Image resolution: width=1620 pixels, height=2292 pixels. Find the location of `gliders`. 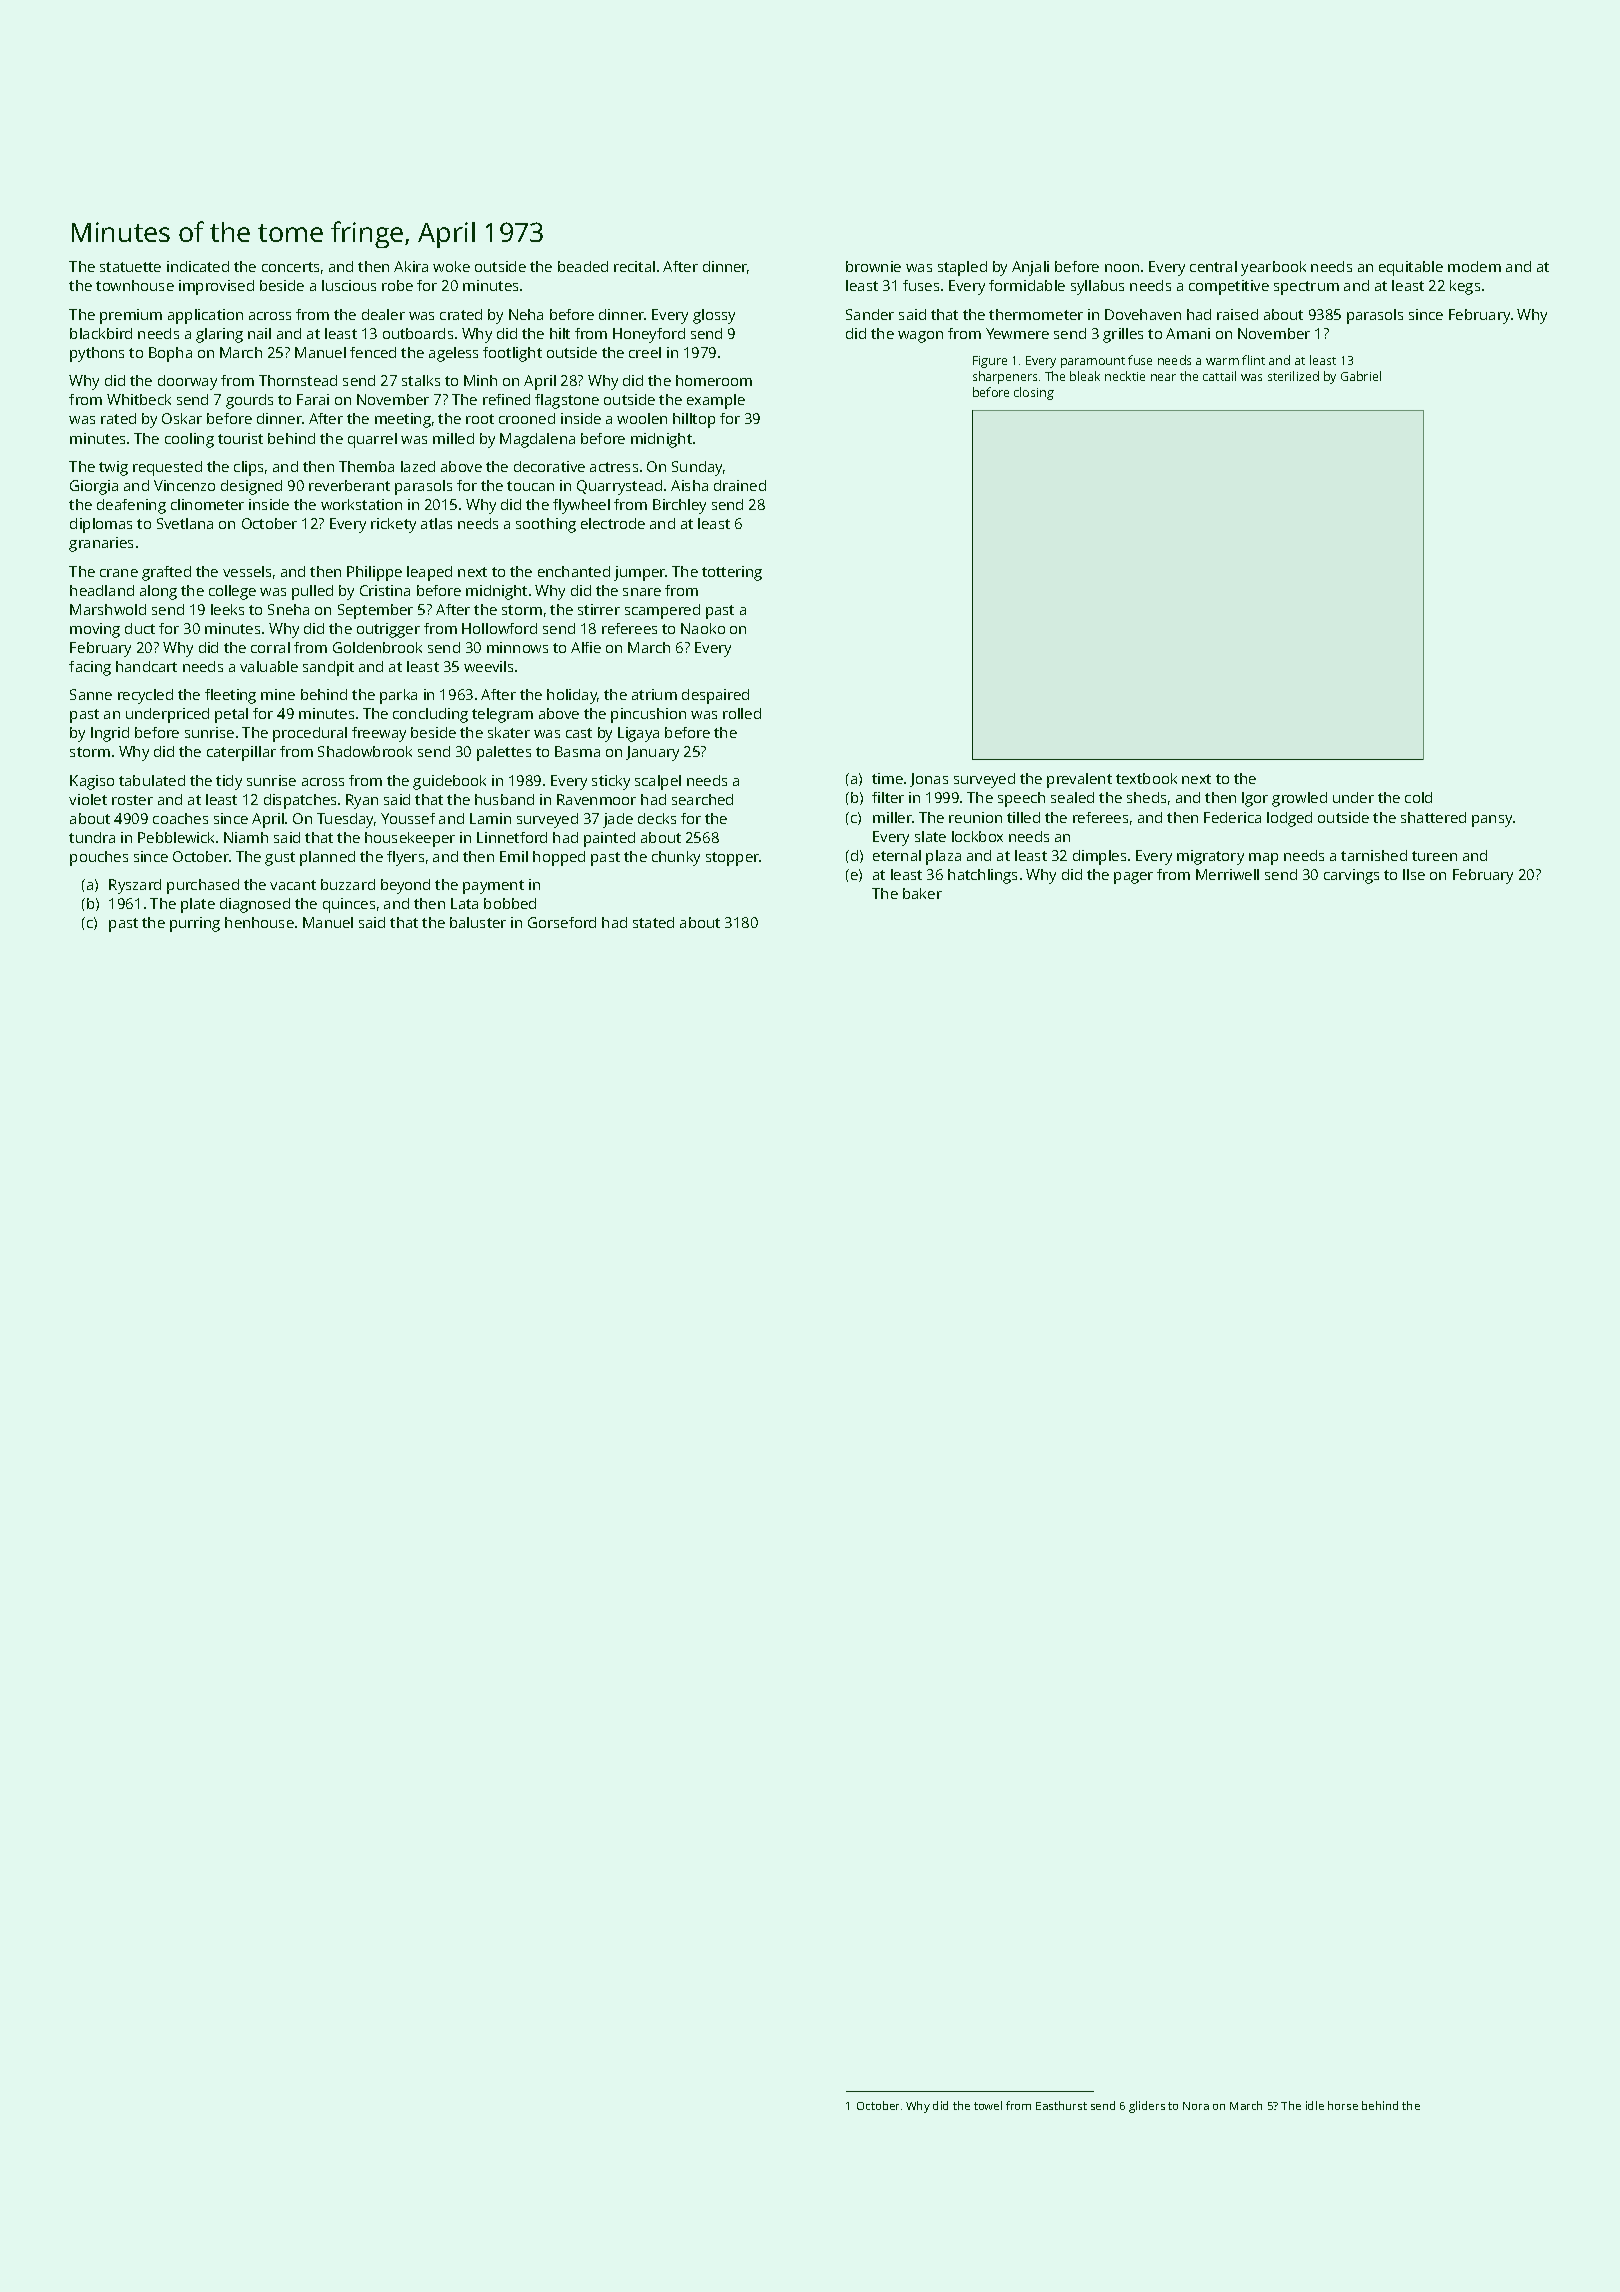

gliders is located at coordinates (1147, 2107).
